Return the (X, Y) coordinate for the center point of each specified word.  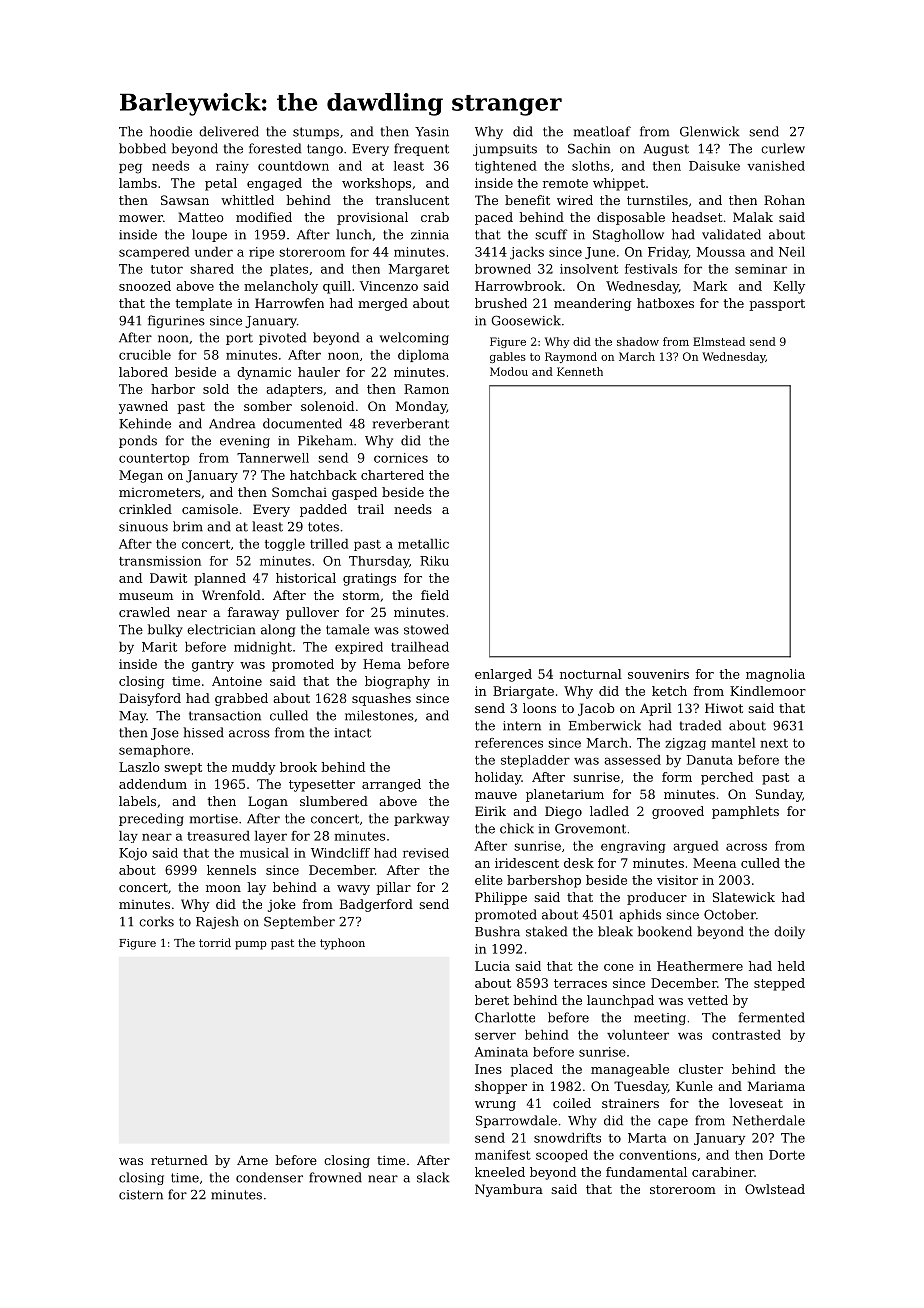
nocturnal (591, 674)
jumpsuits (505, 150)
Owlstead (775, 1189)
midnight (263, 648)
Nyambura (509, 1190)
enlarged (503, 675)
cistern (141, 1195)
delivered (229, 131)
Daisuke (714, 166)
